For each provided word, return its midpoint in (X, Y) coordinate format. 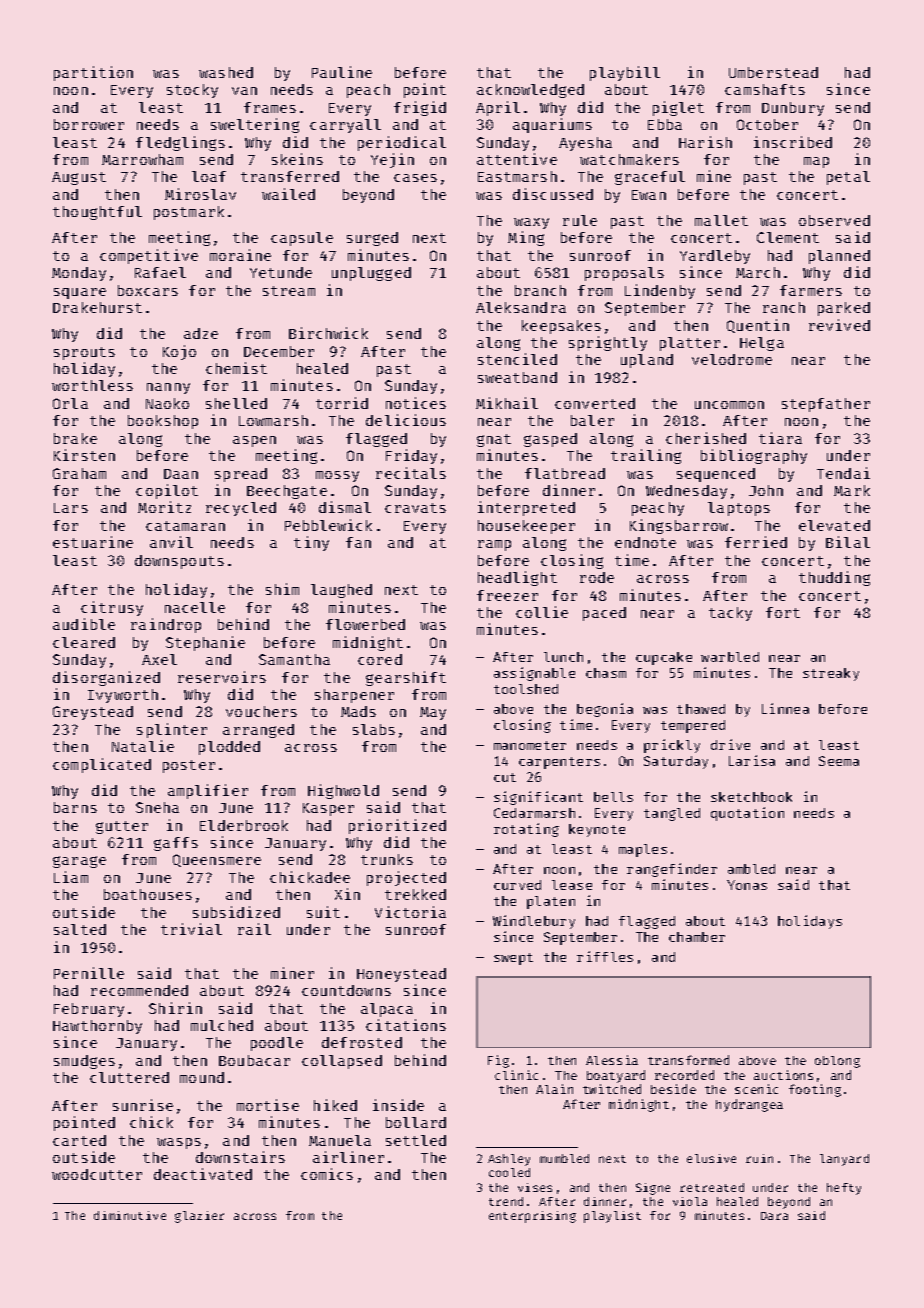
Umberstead (773, 72)
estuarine (93, 542)
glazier (199, 1217)
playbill (625, 73)
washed (226, 72)
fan (358, 542)
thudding (834, 578)
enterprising (532, 1217)
